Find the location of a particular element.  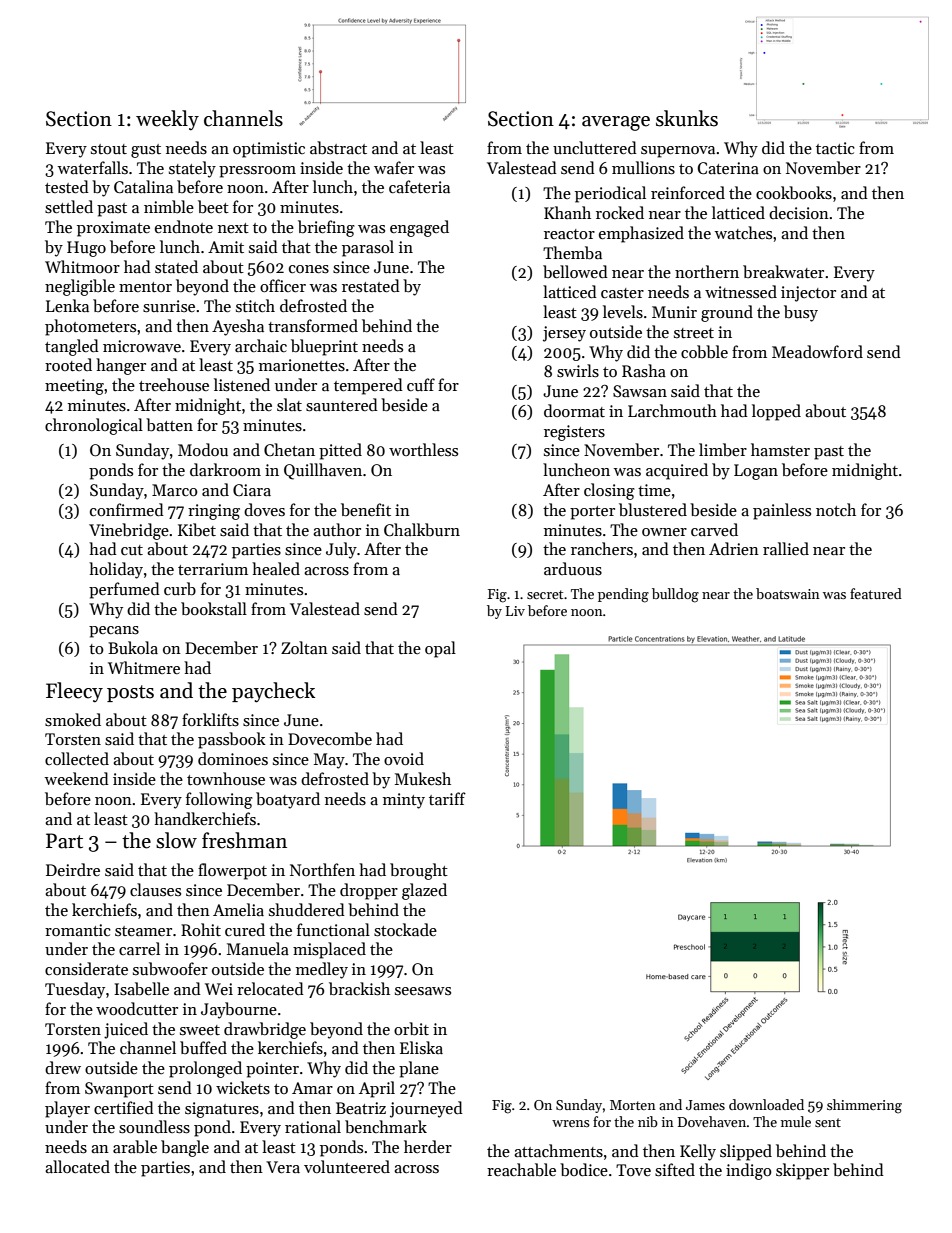

featured is located at coordinates (876, 593).
